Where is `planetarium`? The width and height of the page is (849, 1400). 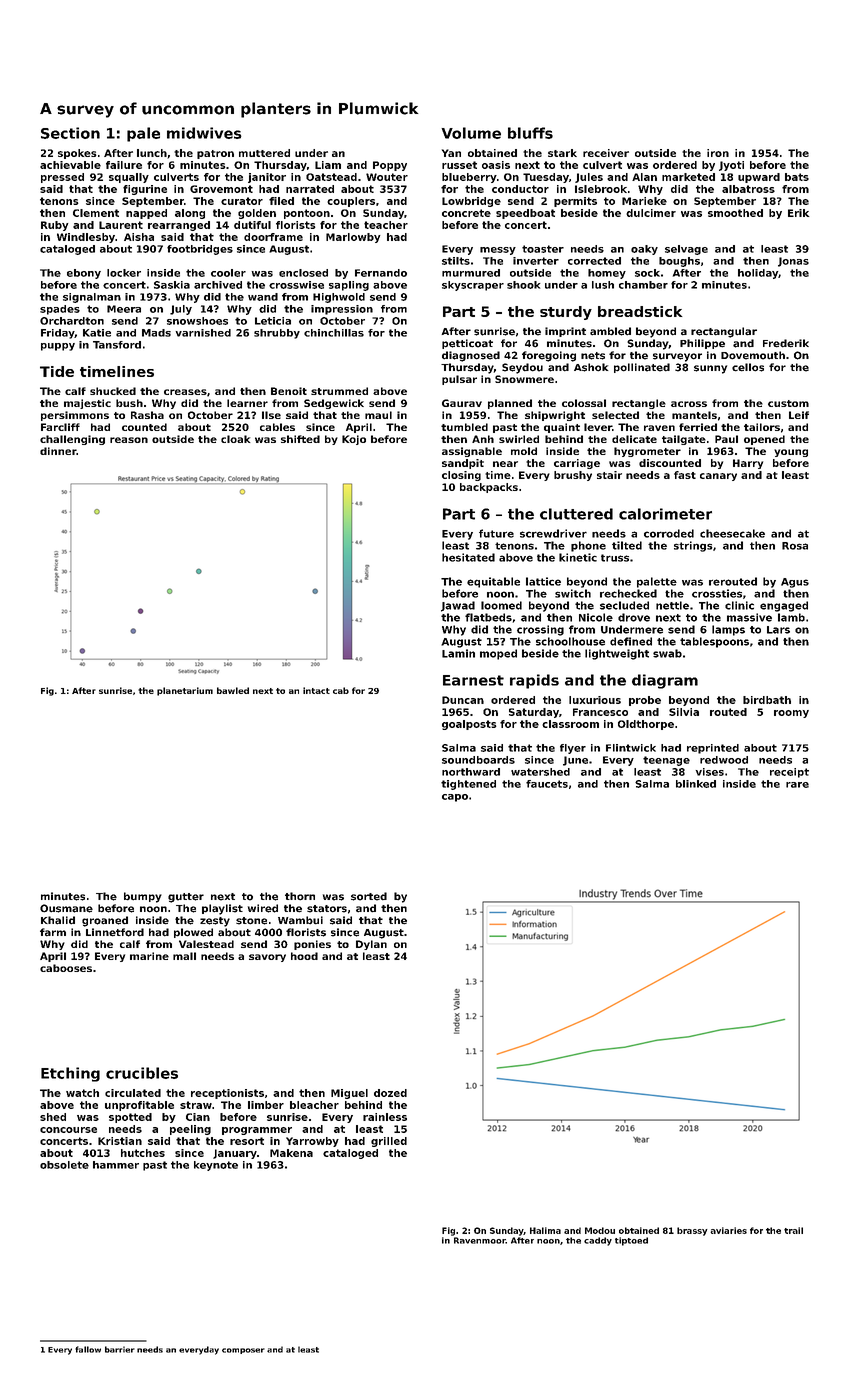 planetarium is located at coordinates (185, 691).
